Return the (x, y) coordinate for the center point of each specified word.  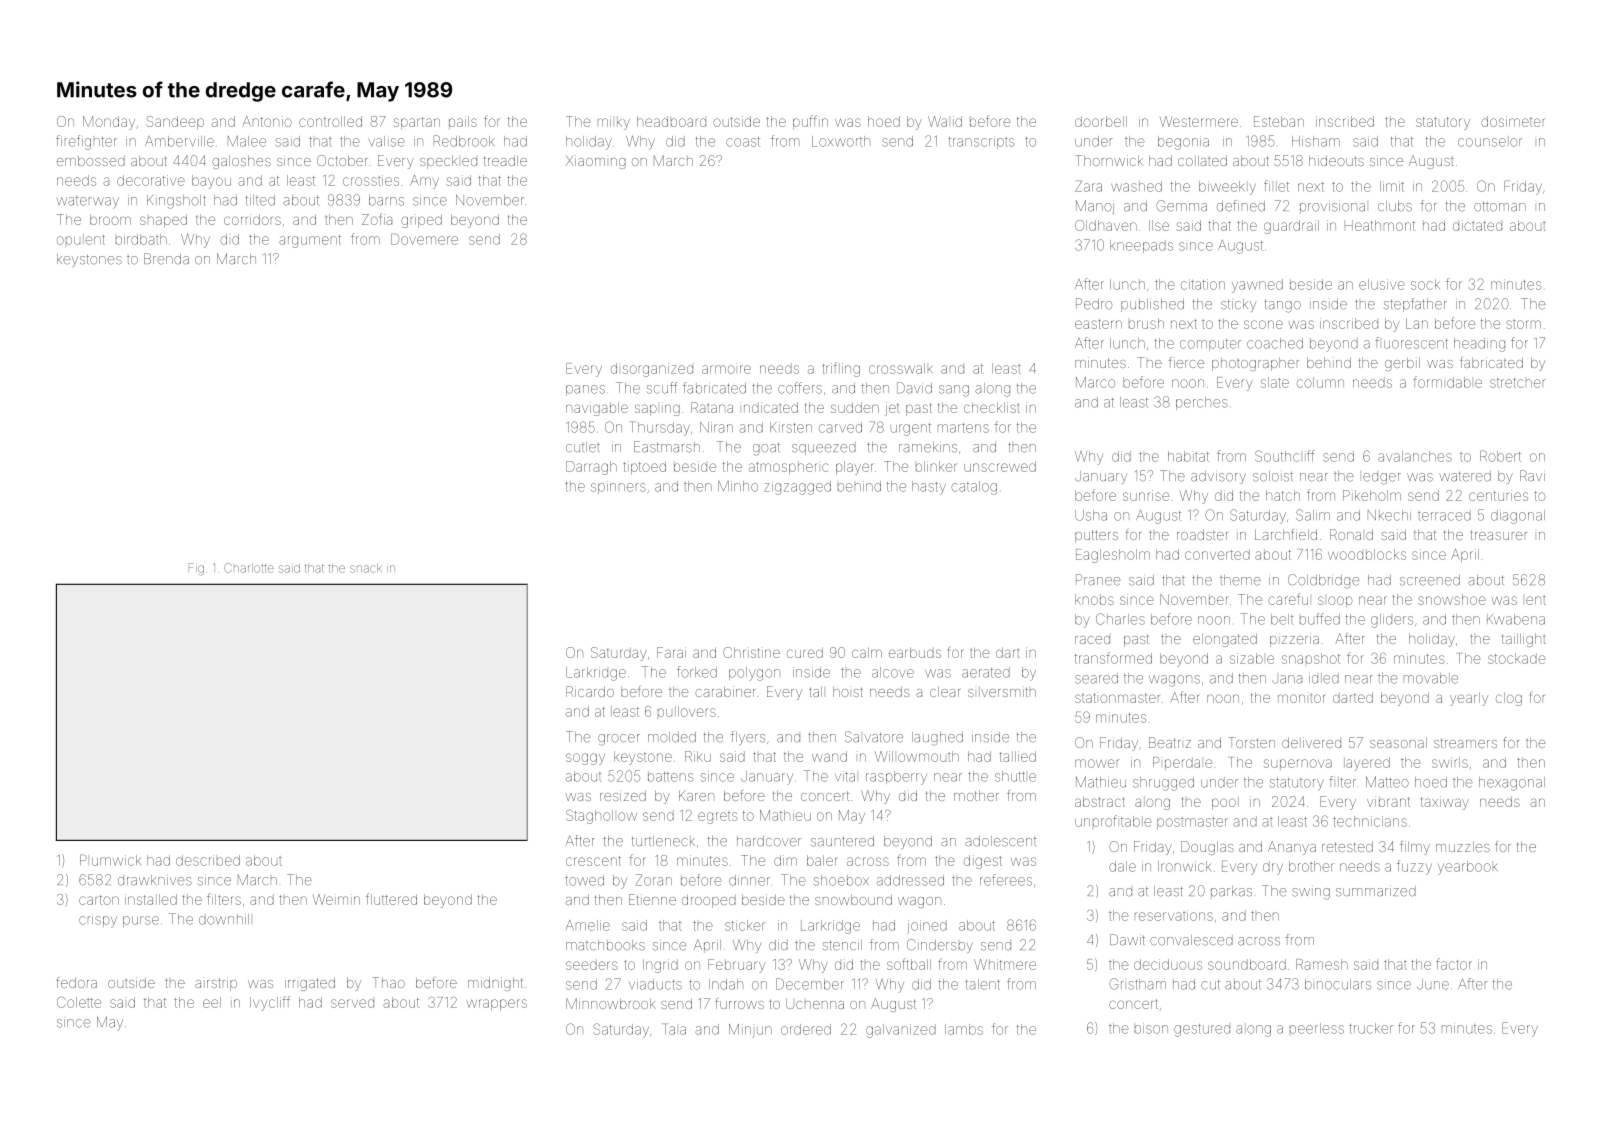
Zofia (377, 219)
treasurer (1498, 535)
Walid (945, 121)
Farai (671, 652)
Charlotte (249, 568)
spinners (618, 488)
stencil (842, 945)
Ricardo (590, 691)
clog (1509, 699)
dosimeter (1513, 121)
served (352, 1003)
